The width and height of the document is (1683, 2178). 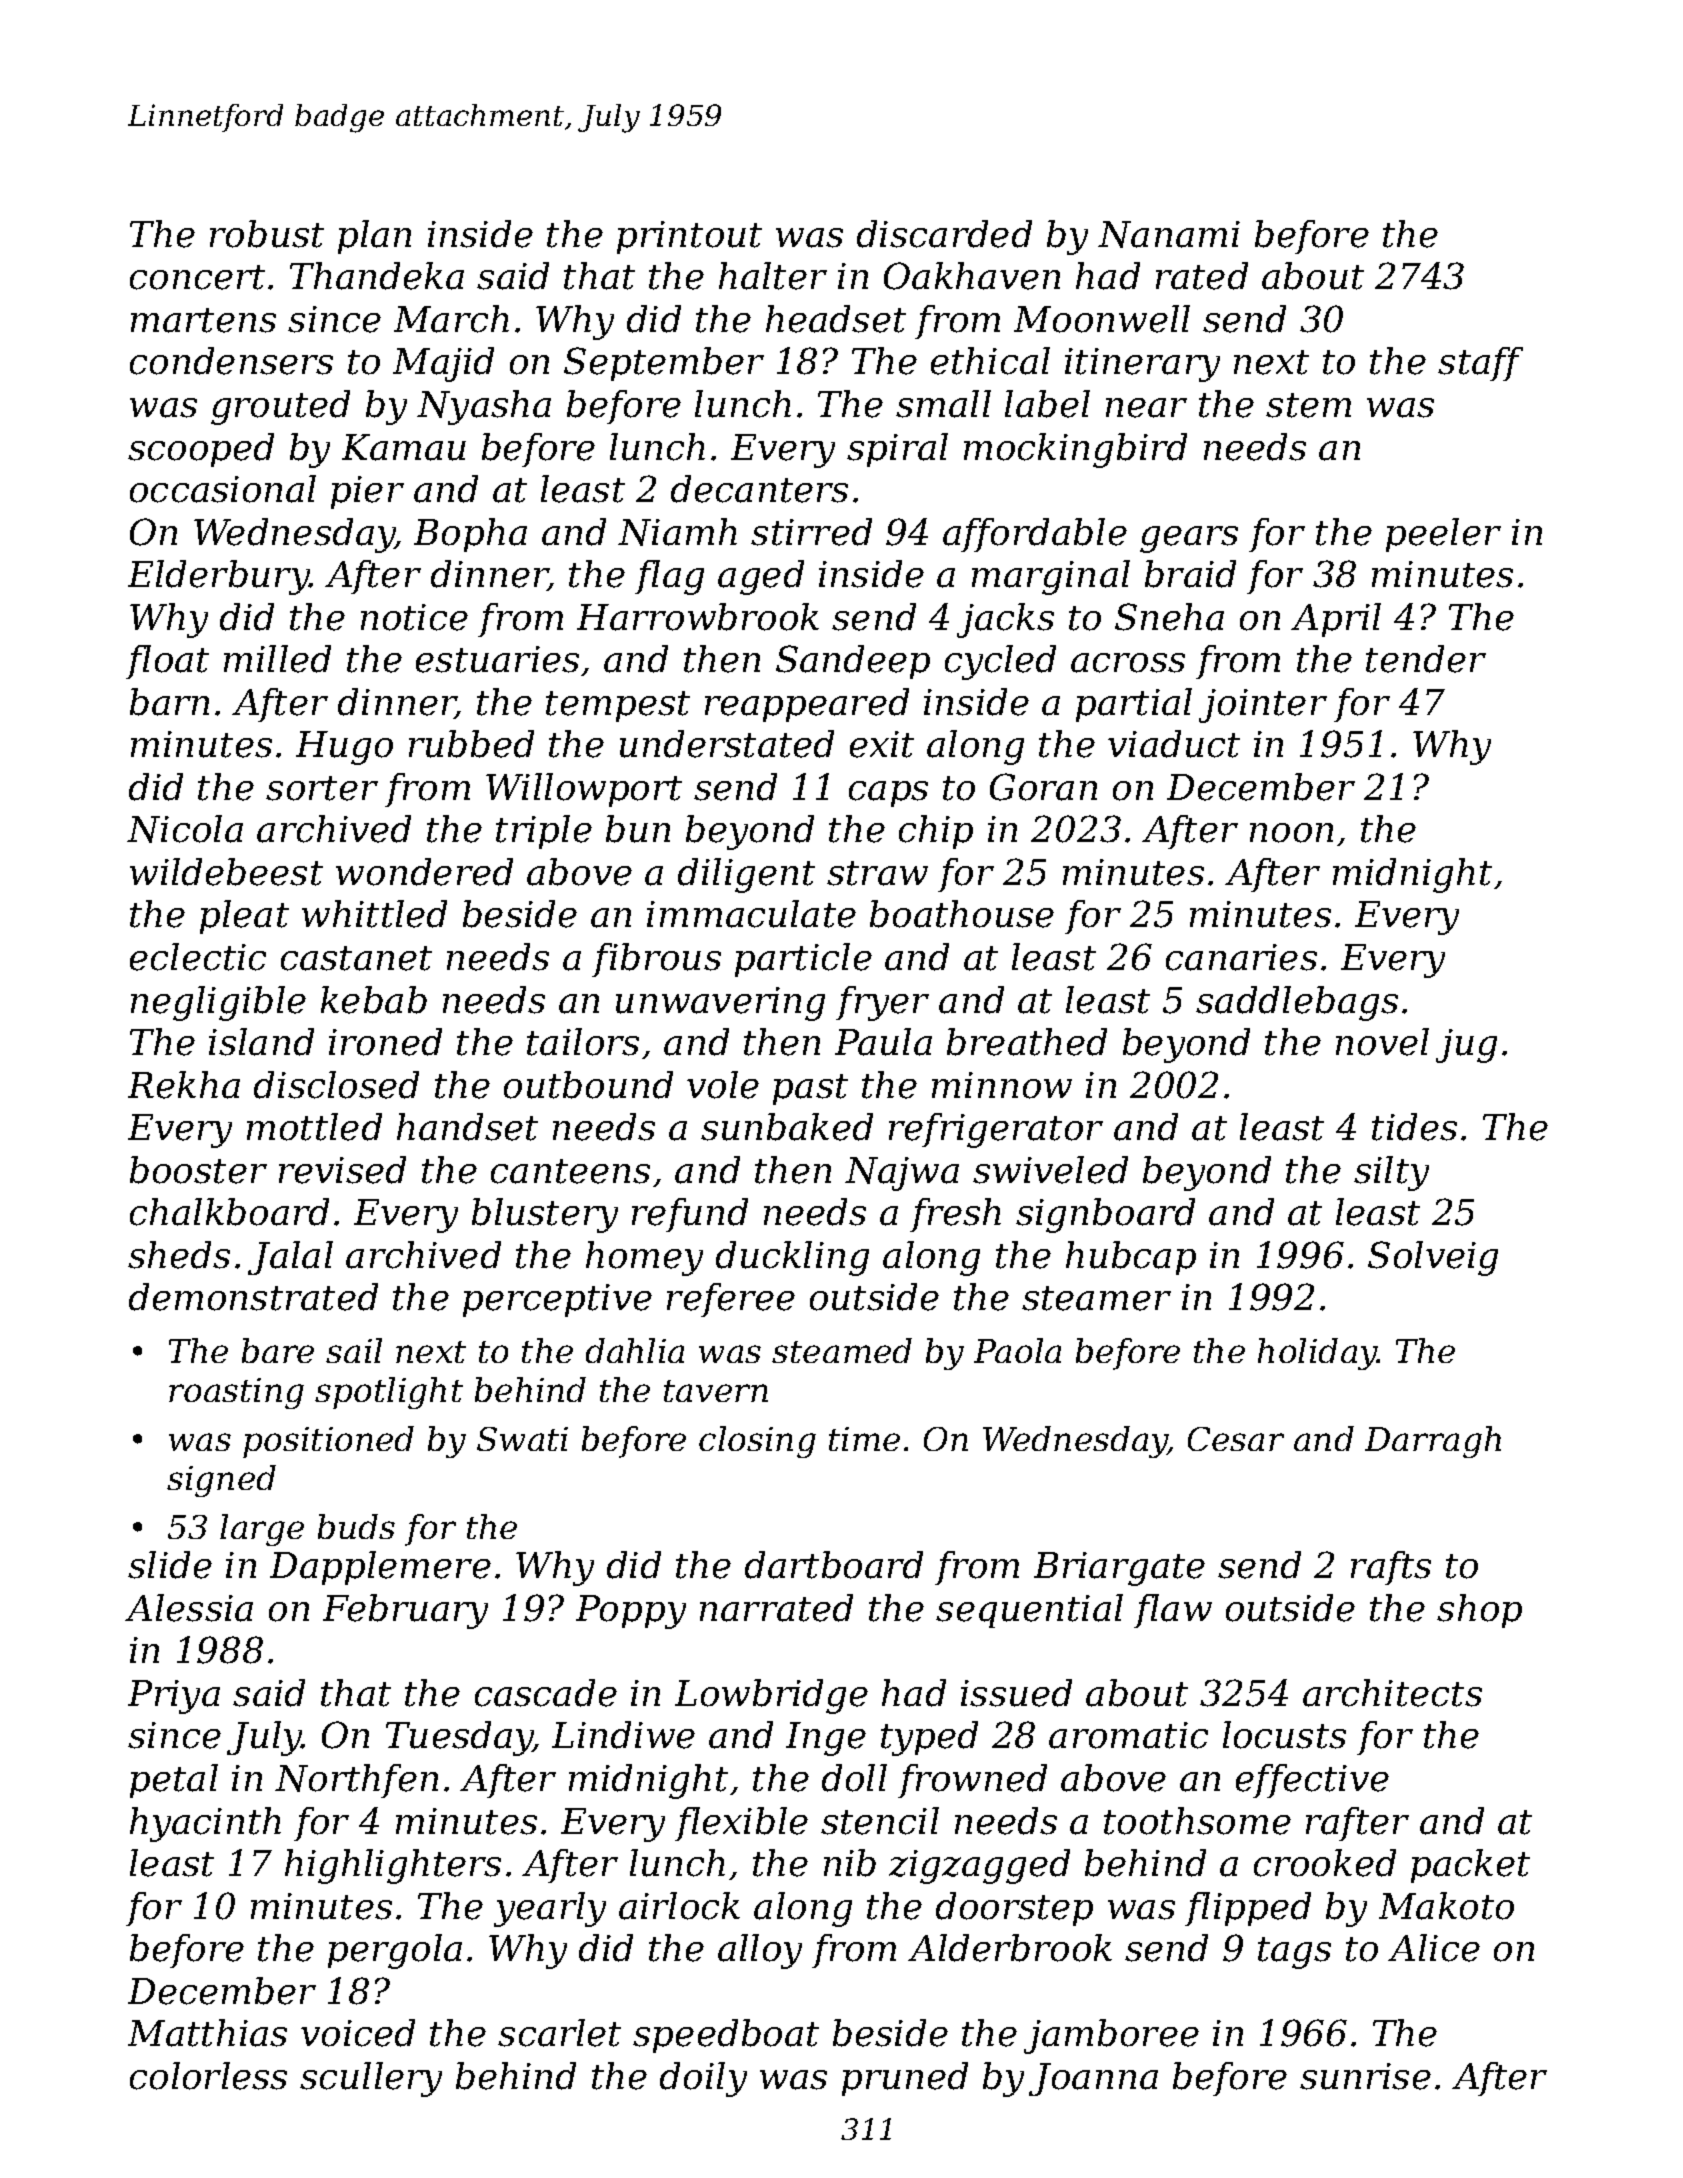 What do you see at coordinates (1426, 659) in the document?
I see `tender` at bounding box center [1426, 659].
